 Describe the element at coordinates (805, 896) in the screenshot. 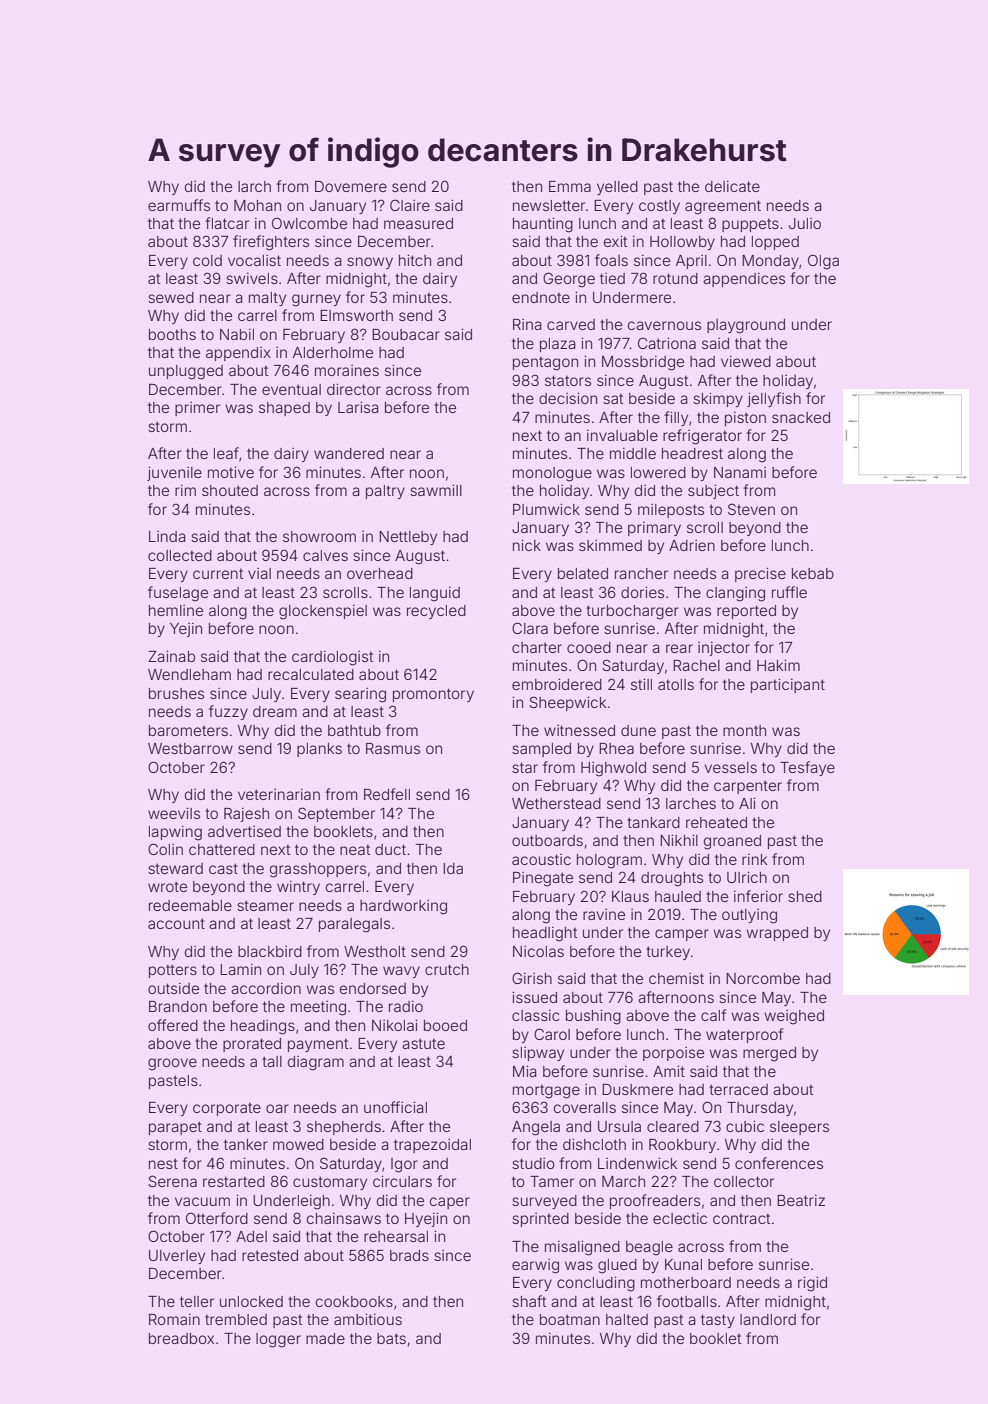

I see `shed` at that location.
